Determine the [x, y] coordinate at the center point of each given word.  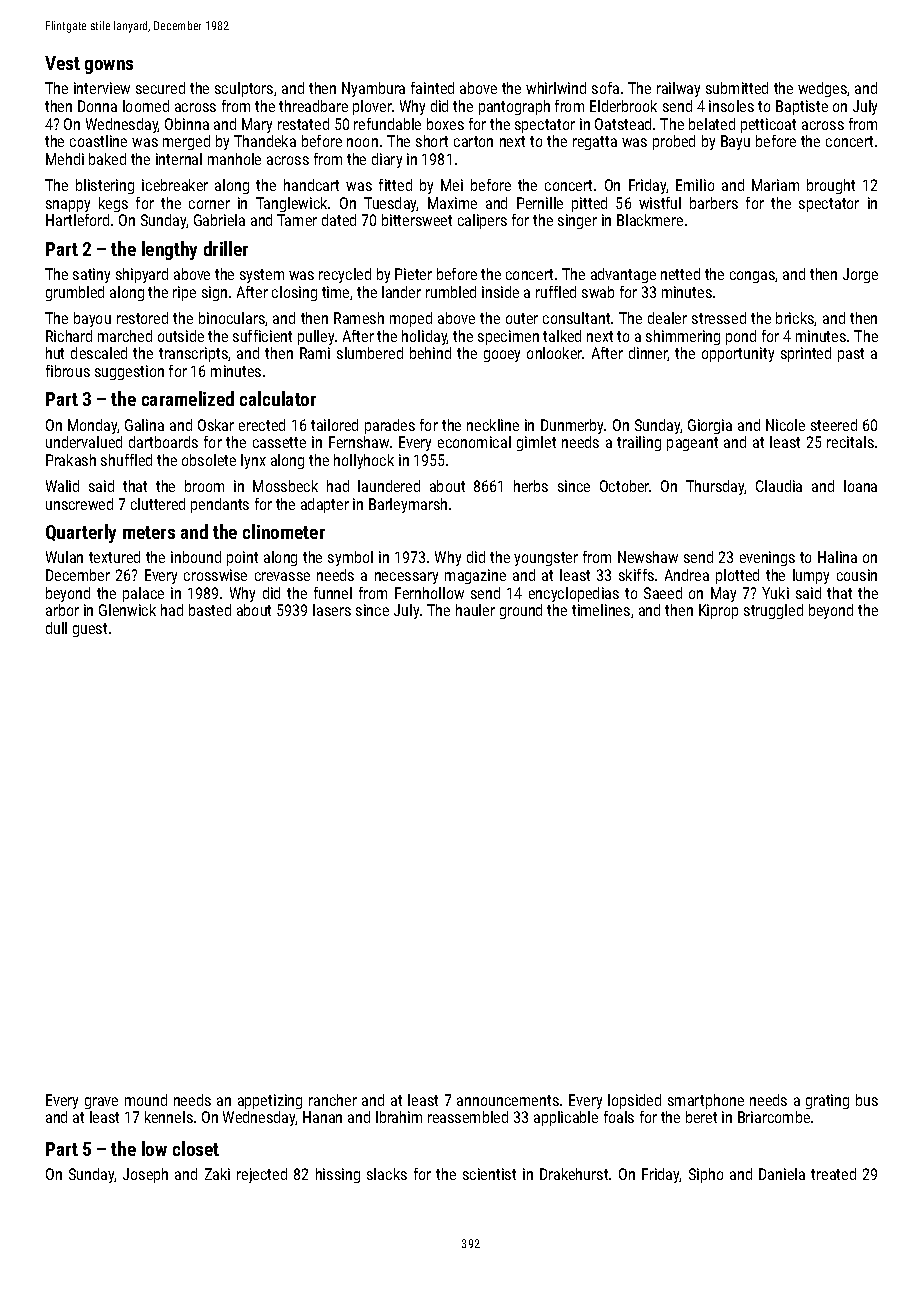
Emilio [695, 185]
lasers [332, 610]
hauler [475, 610]
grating [827, 1101]
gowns [109, 67]
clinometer [284, 531]
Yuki [775, 593]
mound [146, 1100]
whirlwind [556, 88]
